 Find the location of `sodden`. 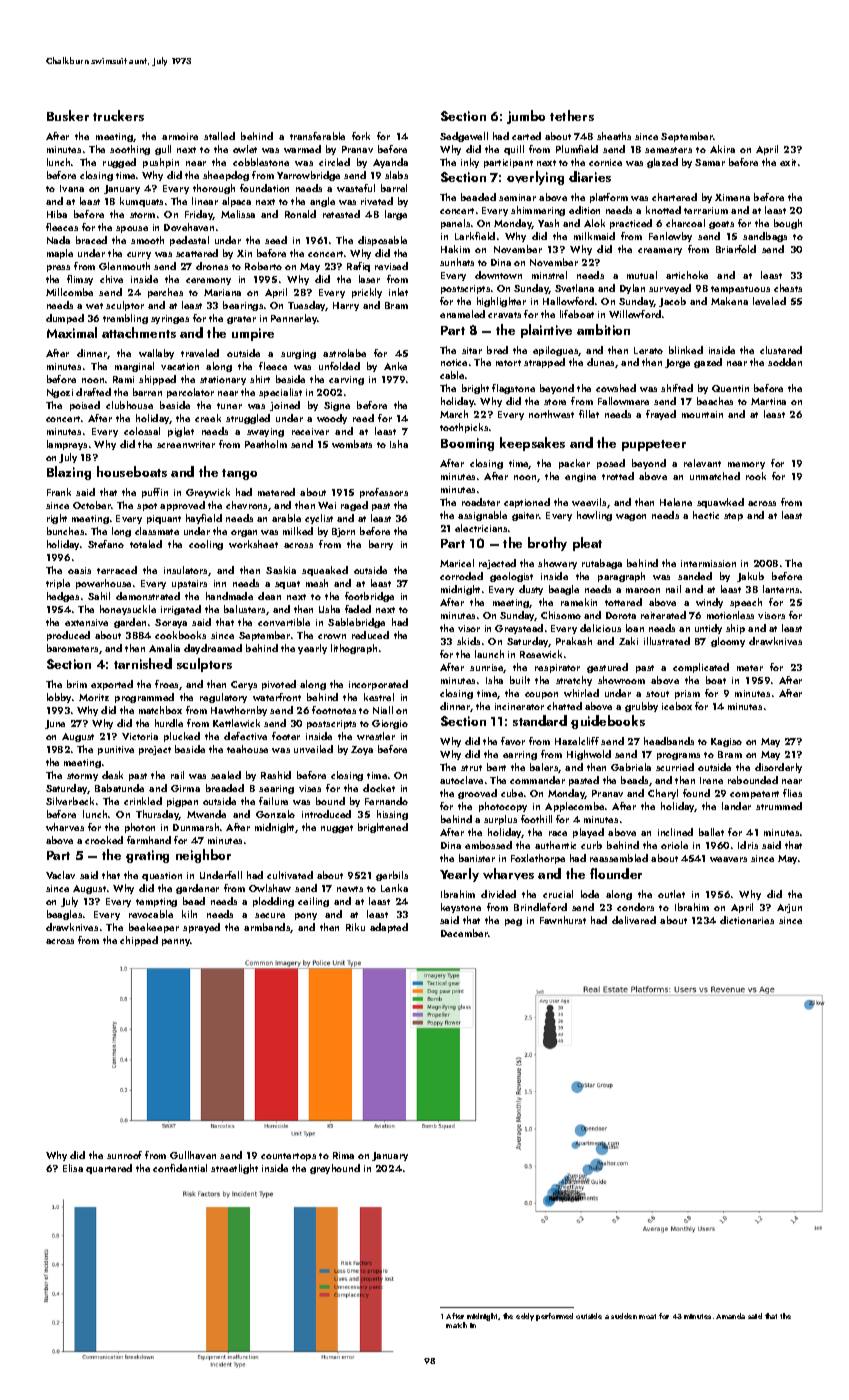

sodden is located at coordinates (785, 362).
